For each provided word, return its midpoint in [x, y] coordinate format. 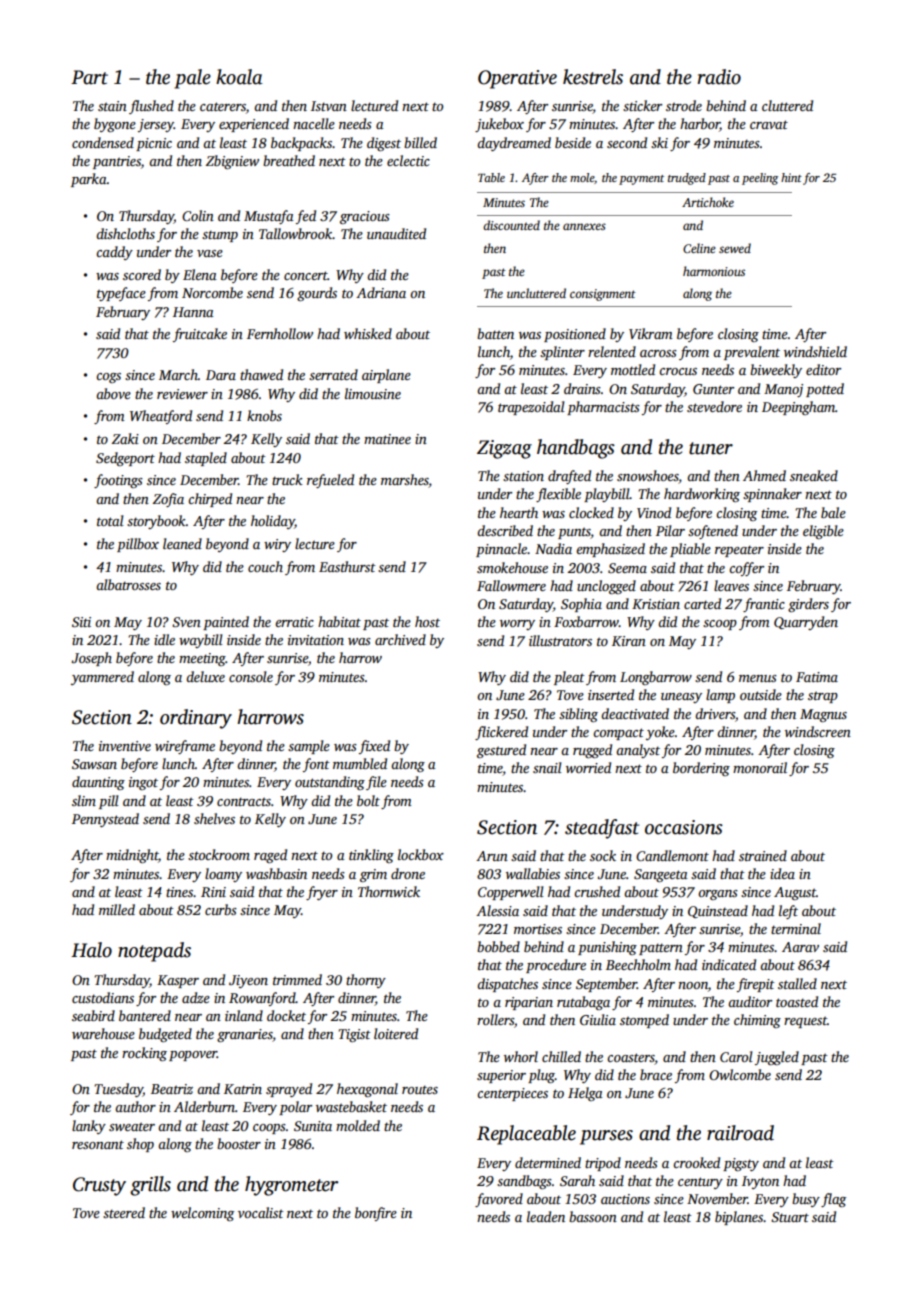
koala [239, 77]
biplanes [739, 1218]
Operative [517, 79]
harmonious [714, 271]
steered [124, 1212]
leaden [546, 1216]
